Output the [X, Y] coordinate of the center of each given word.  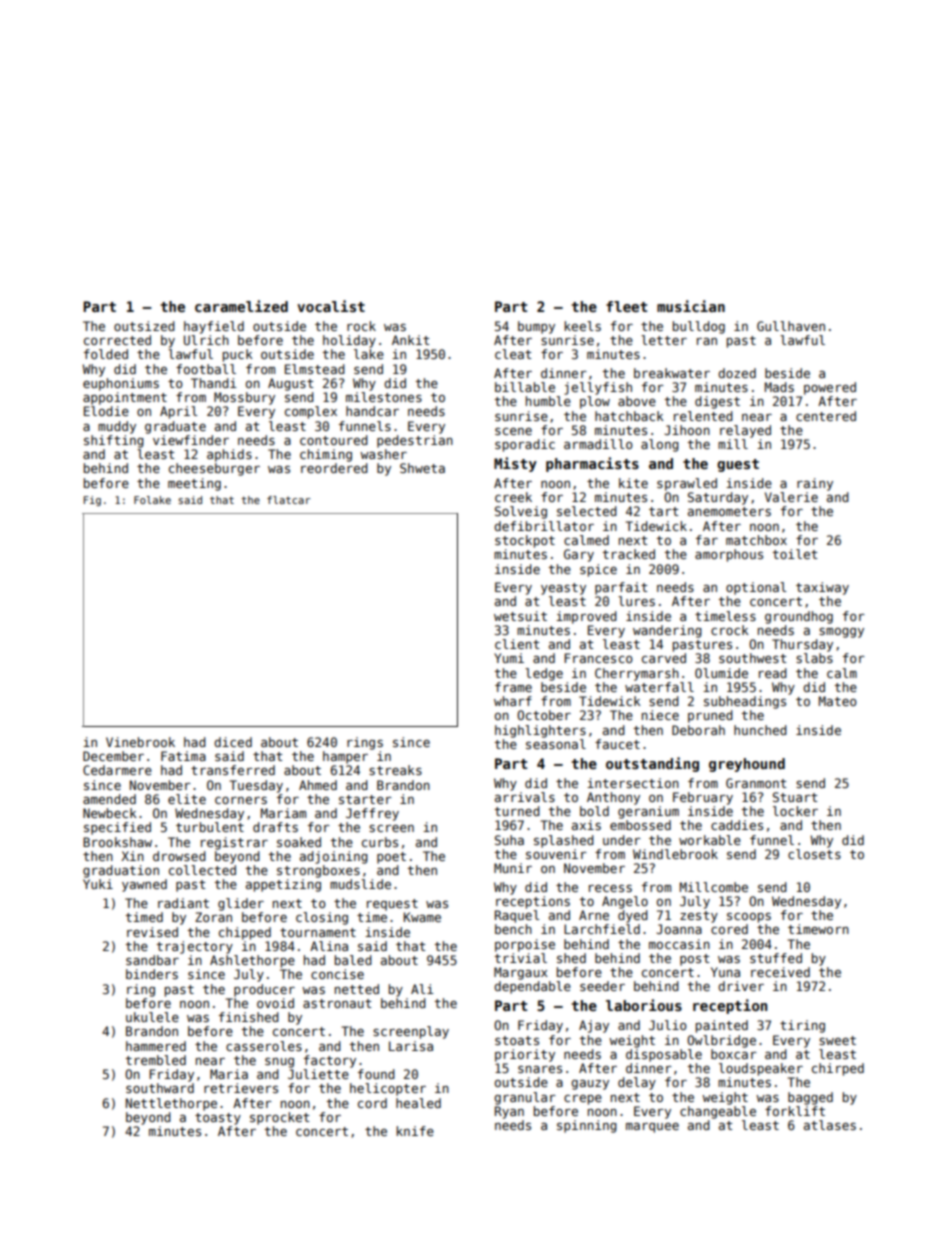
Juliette [318, 1074]
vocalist [331, 306]
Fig [92, 501]
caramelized [241, 306]
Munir [513, 868]
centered [826, 416]
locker [795, 811]
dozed [737, 373]
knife [415, 1131]
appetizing [283, 885]
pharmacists [592, 464]
